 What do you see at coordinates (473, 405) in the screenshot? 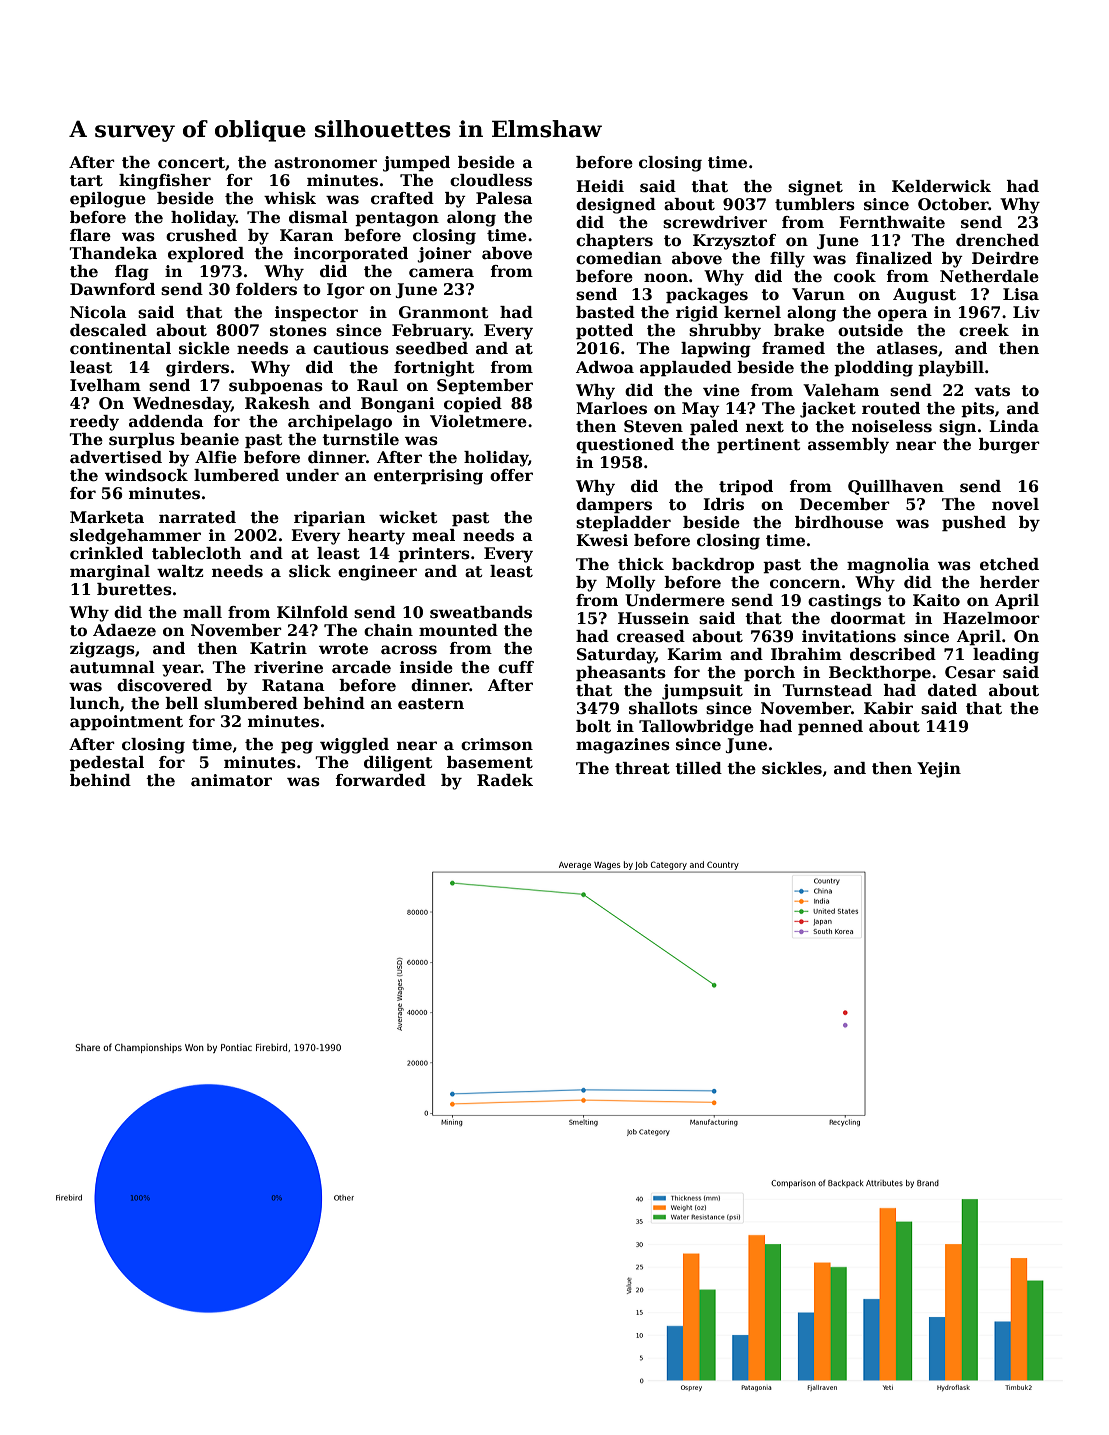
I see `copied` at bounding box center [473, 405].
